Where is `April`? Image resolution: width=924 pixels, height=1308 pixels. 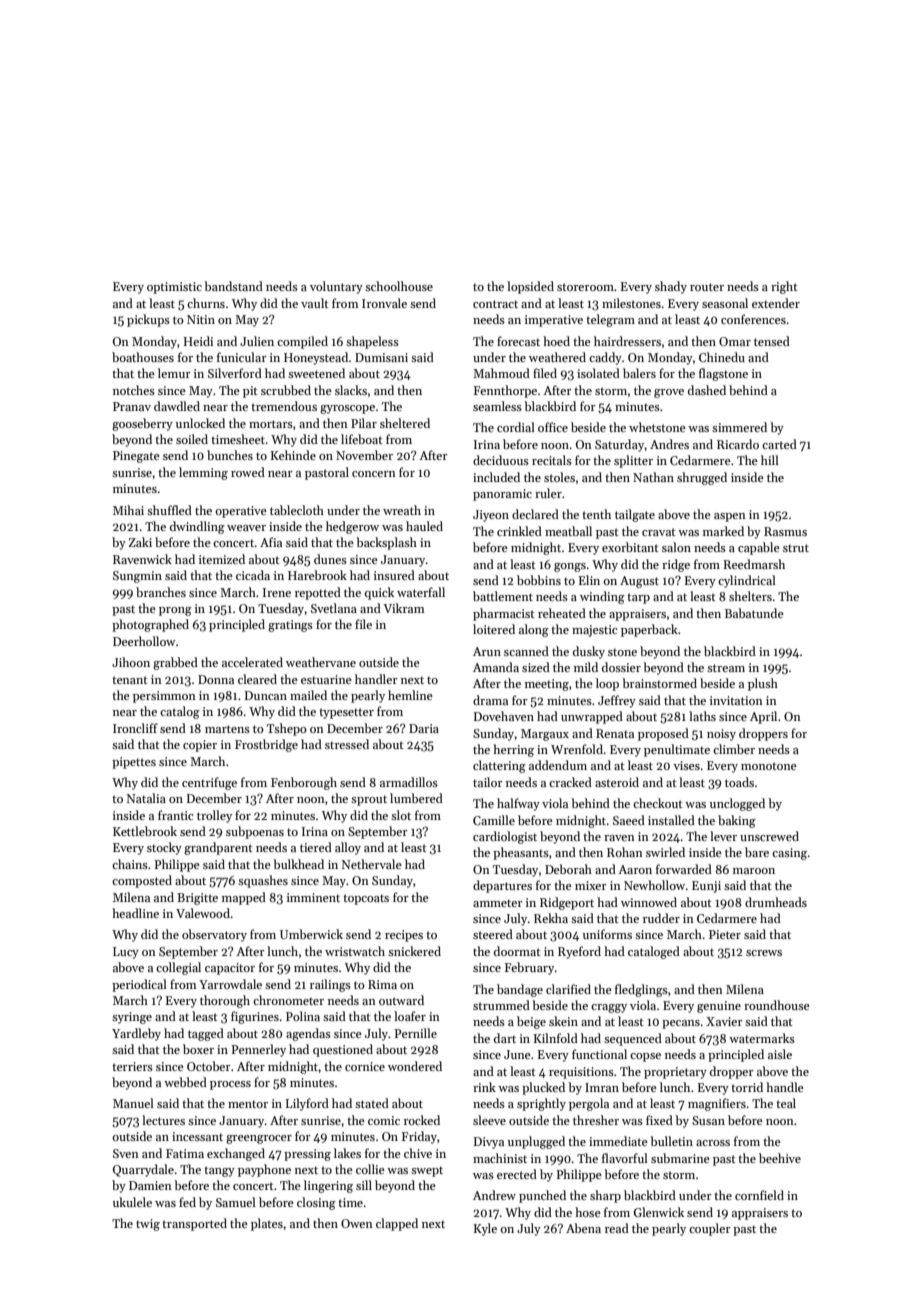
April is located at coordinates (763, 717).
